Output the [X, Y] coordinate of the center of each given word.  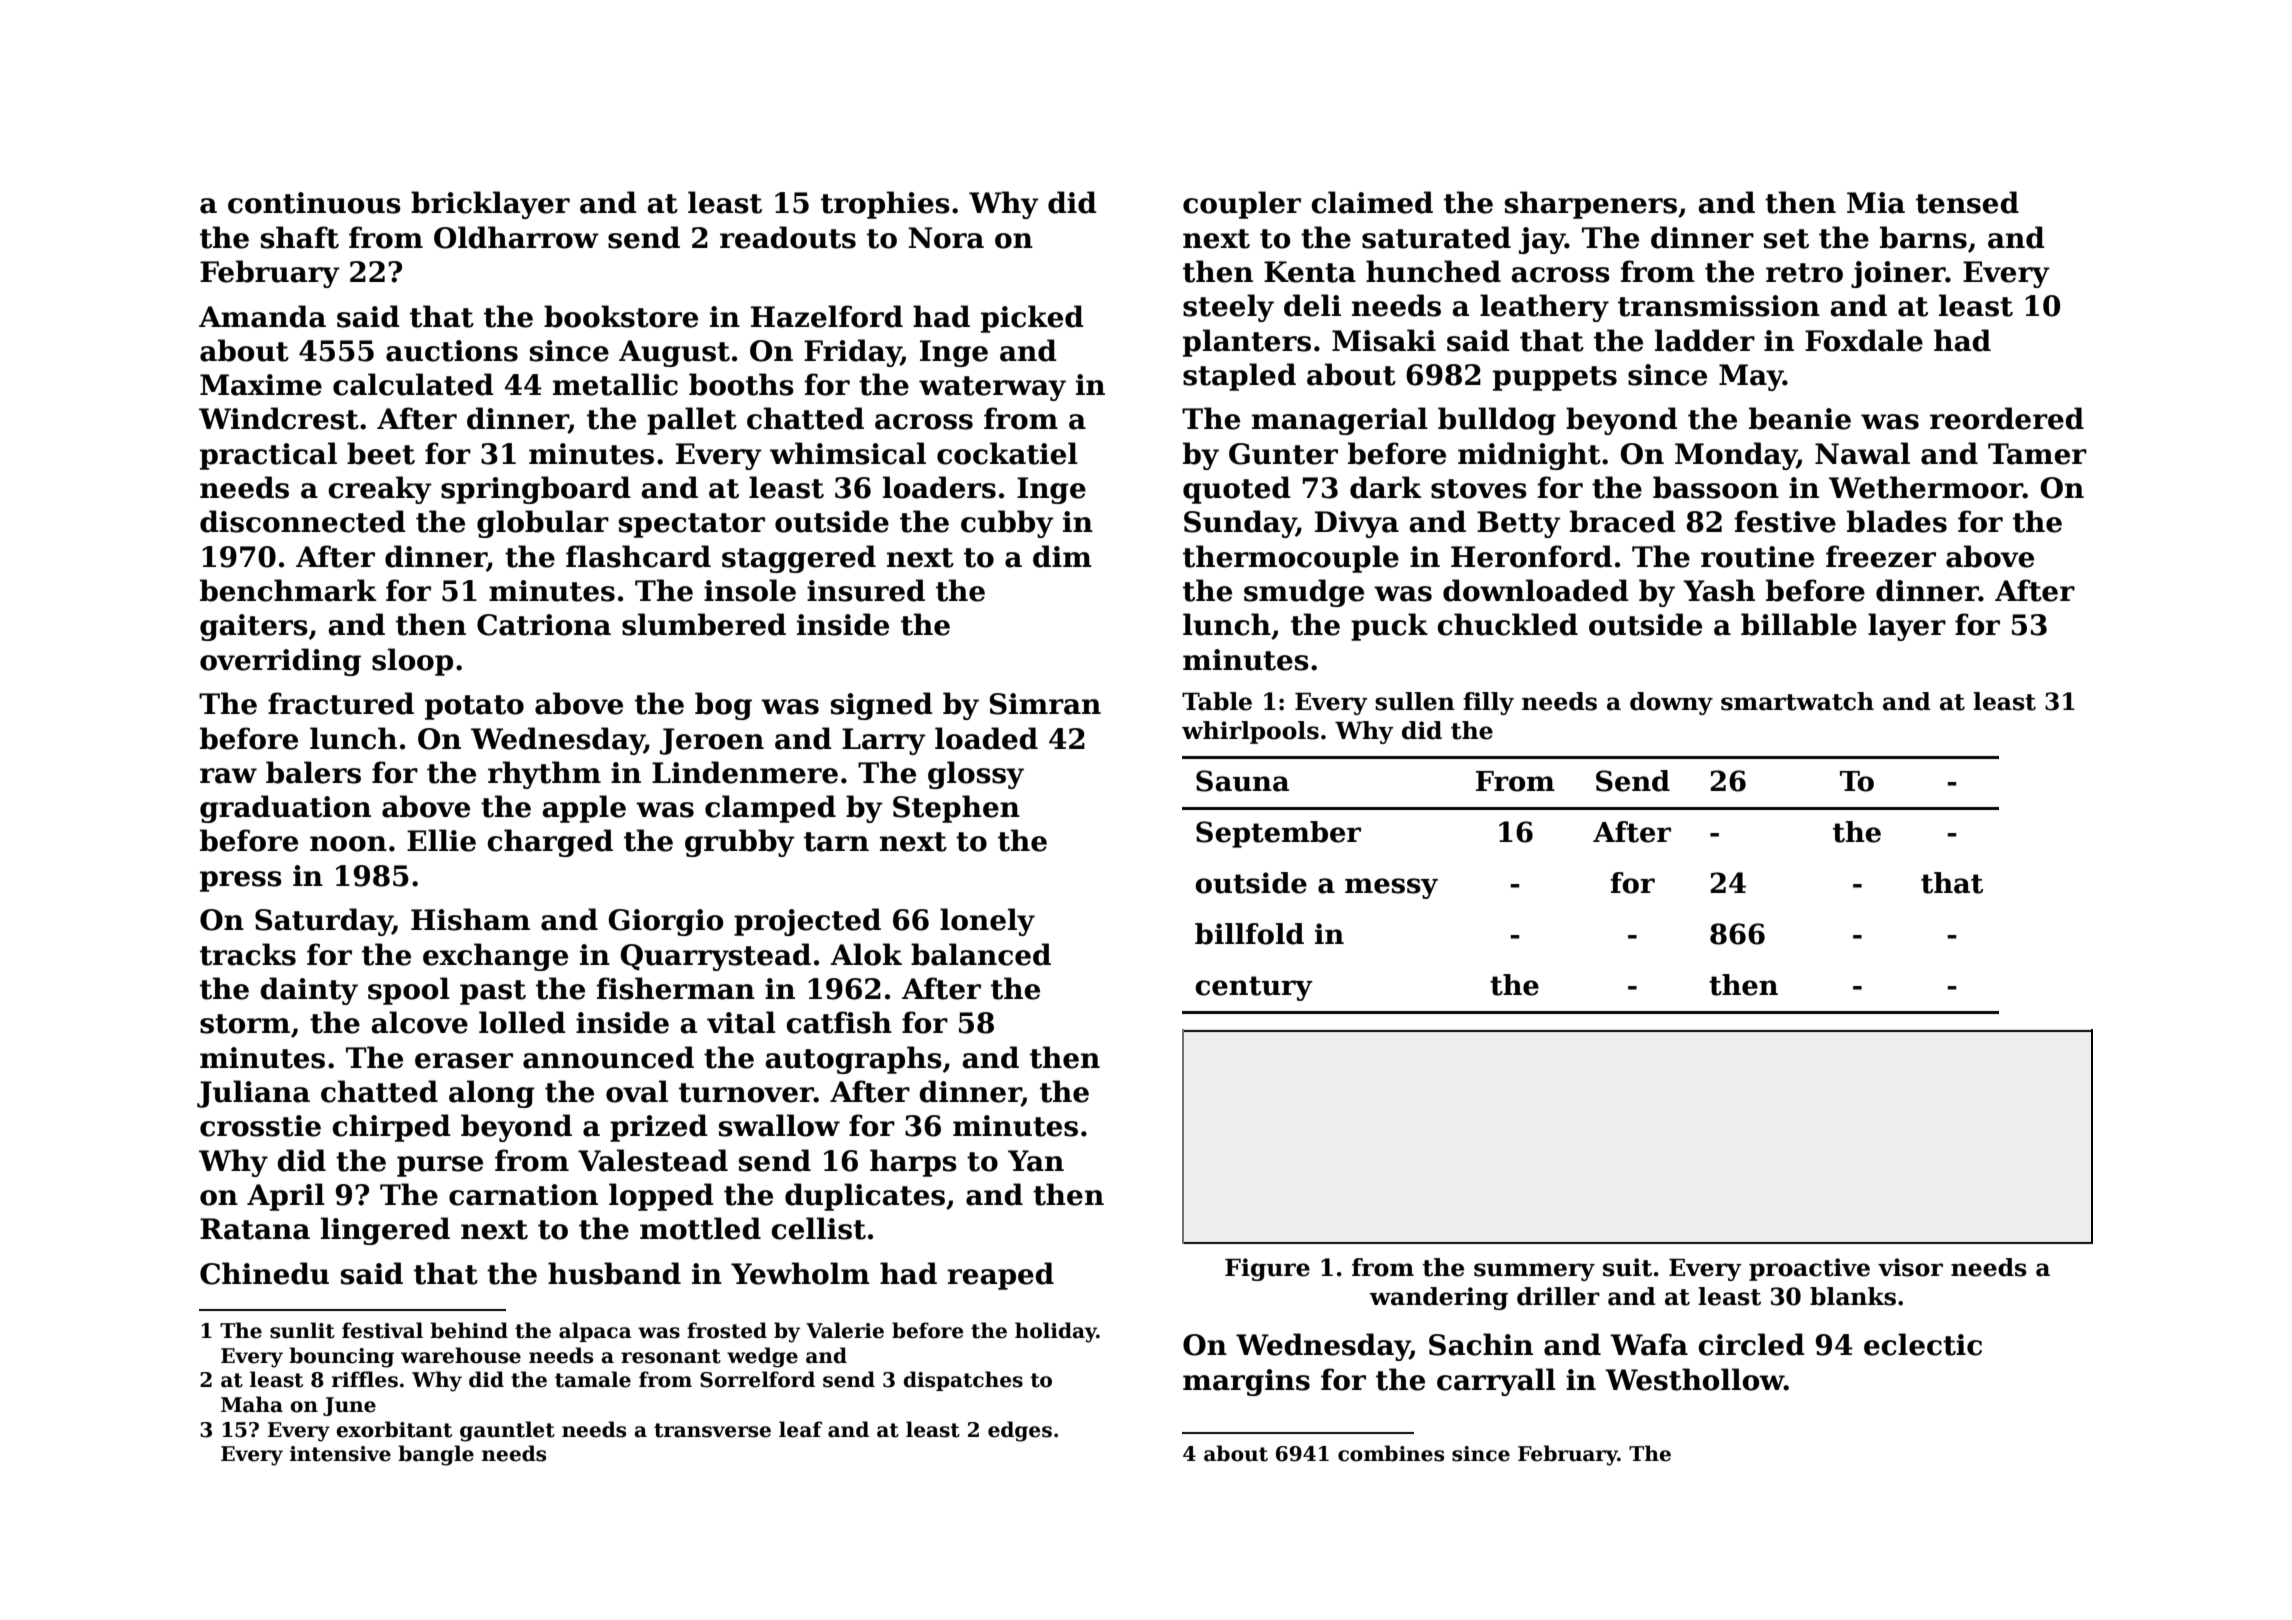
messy [1391, 888]
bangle [436, 1455]
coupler [1242, 205]
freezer [1881, 556]
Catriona [544, 625]
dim [1062, 556]
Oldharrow [516, 237]
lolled [522, 1022]
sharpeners [1591, 205]
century [1254, 988]
